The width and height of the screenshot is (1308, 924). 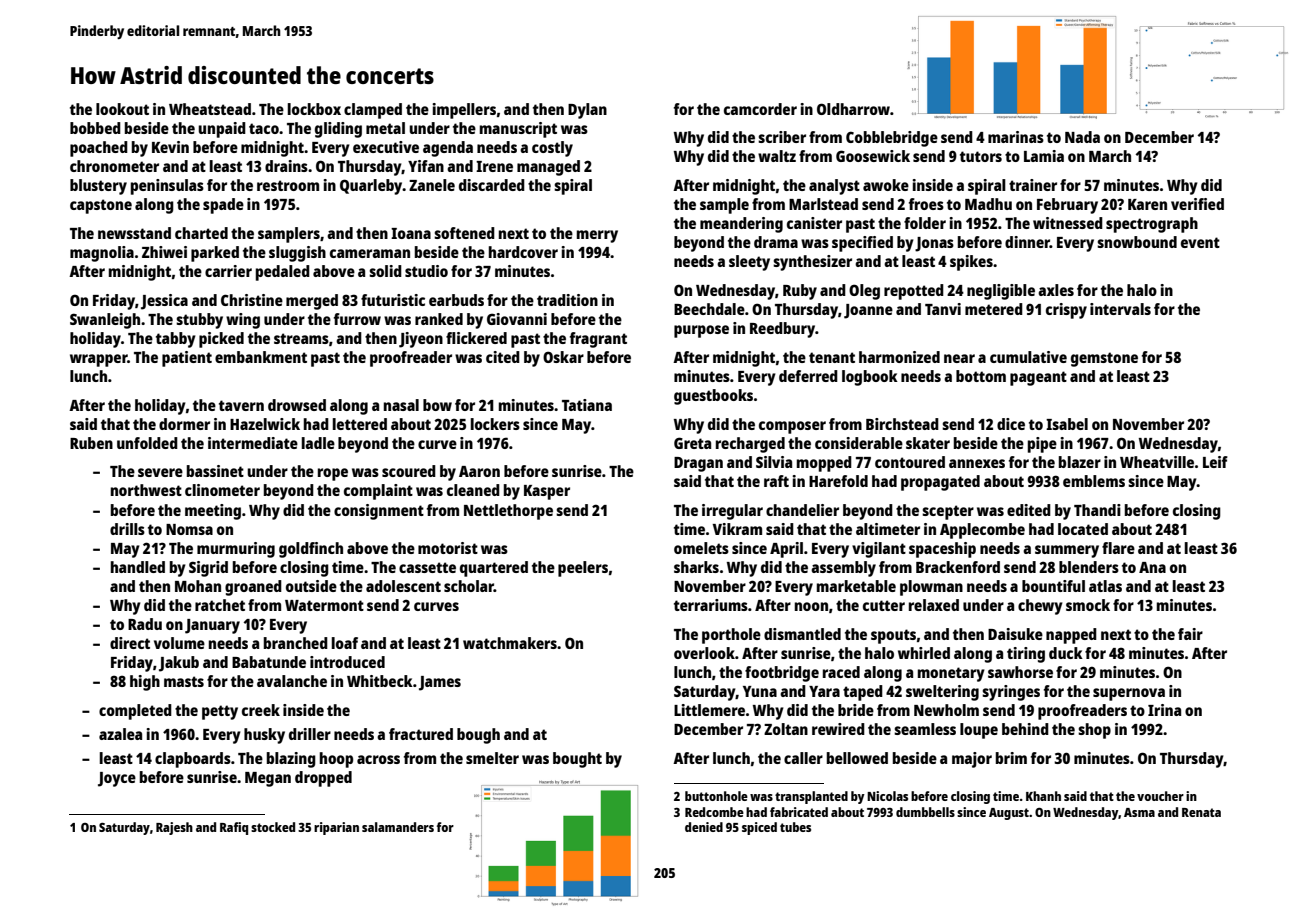 What do you see at coordinates (398, 827) in the screenshot?
I see `salamanders` at bounding box center [398, 827].
